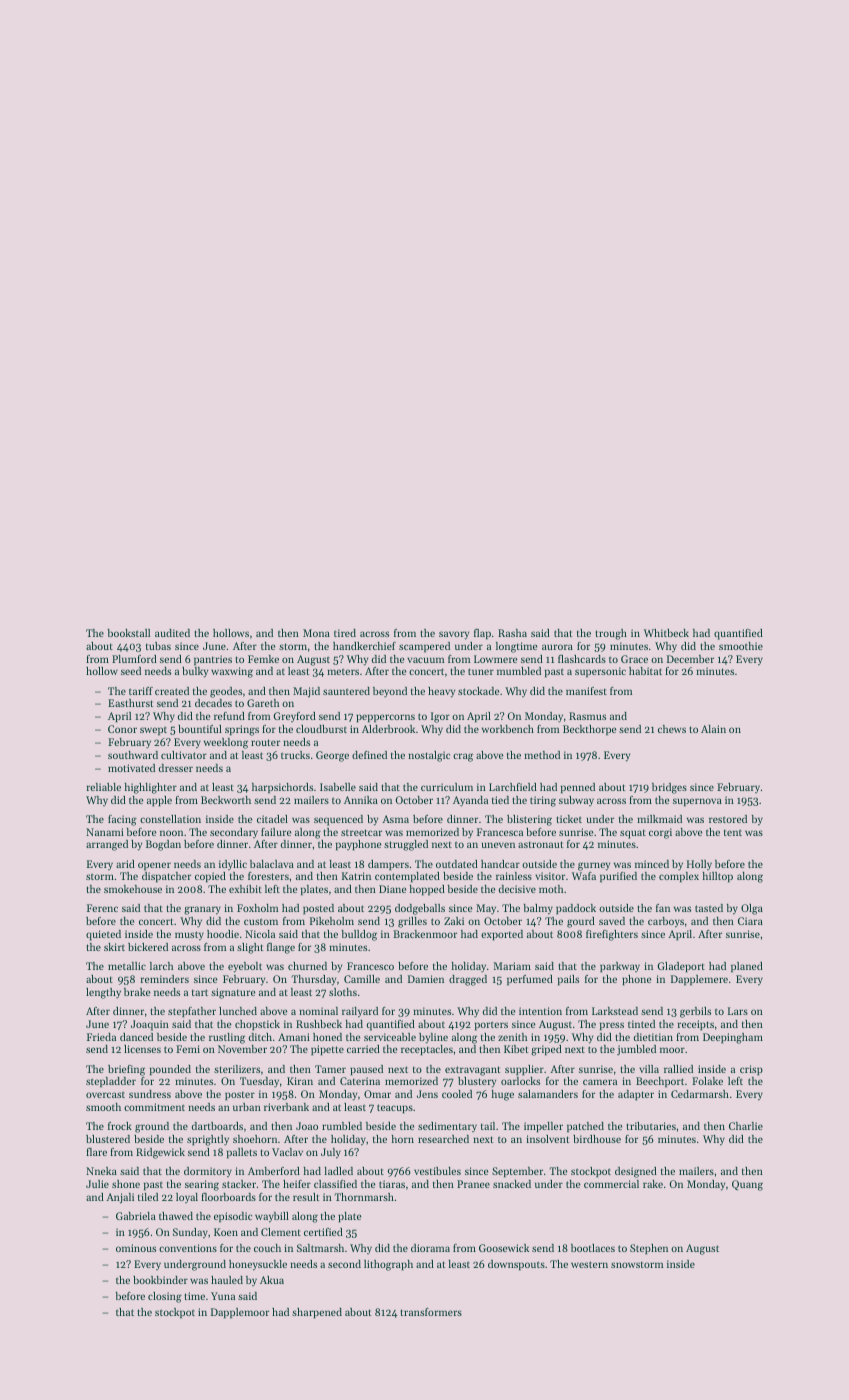  Describe the element at coordinates (659, 819) in the page. I see `milkmaid` at that location.
